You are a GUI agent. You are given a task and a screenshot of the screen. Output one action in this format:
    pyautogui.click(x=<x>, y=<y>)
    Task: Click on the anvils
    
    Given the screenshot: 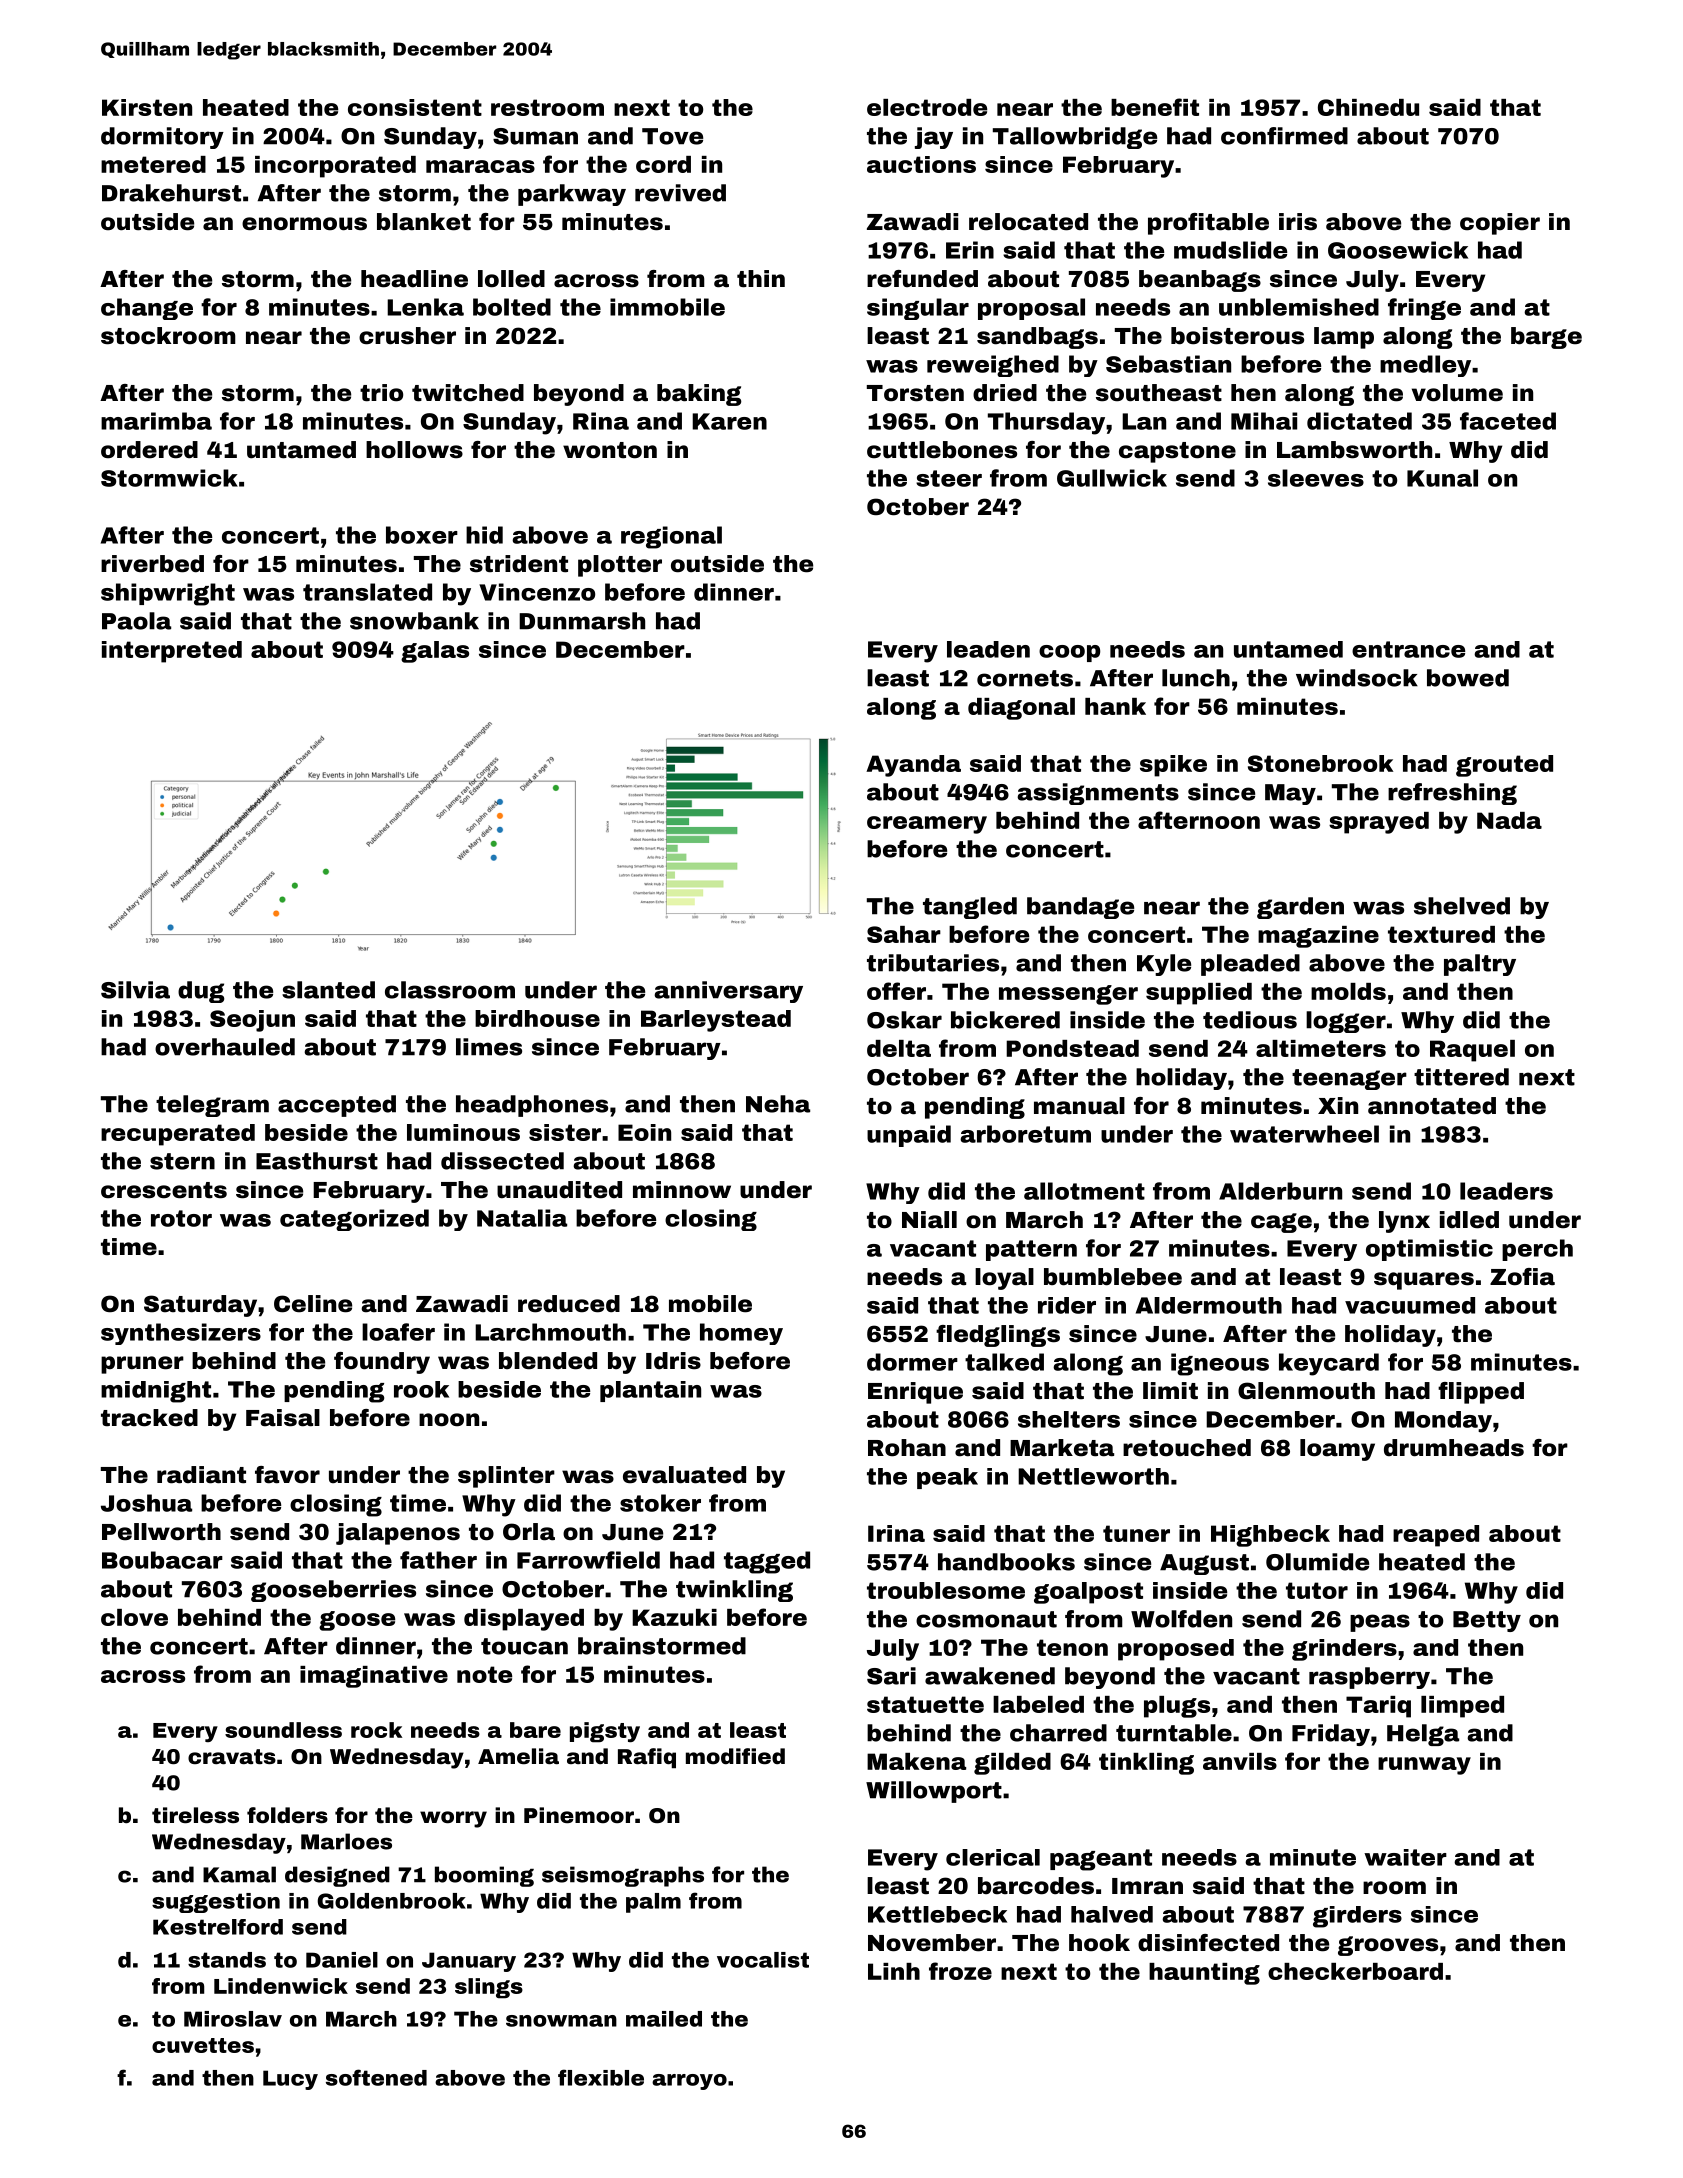 What is the action you would take?
    pyautogui.click(x=1240, y=1761)
